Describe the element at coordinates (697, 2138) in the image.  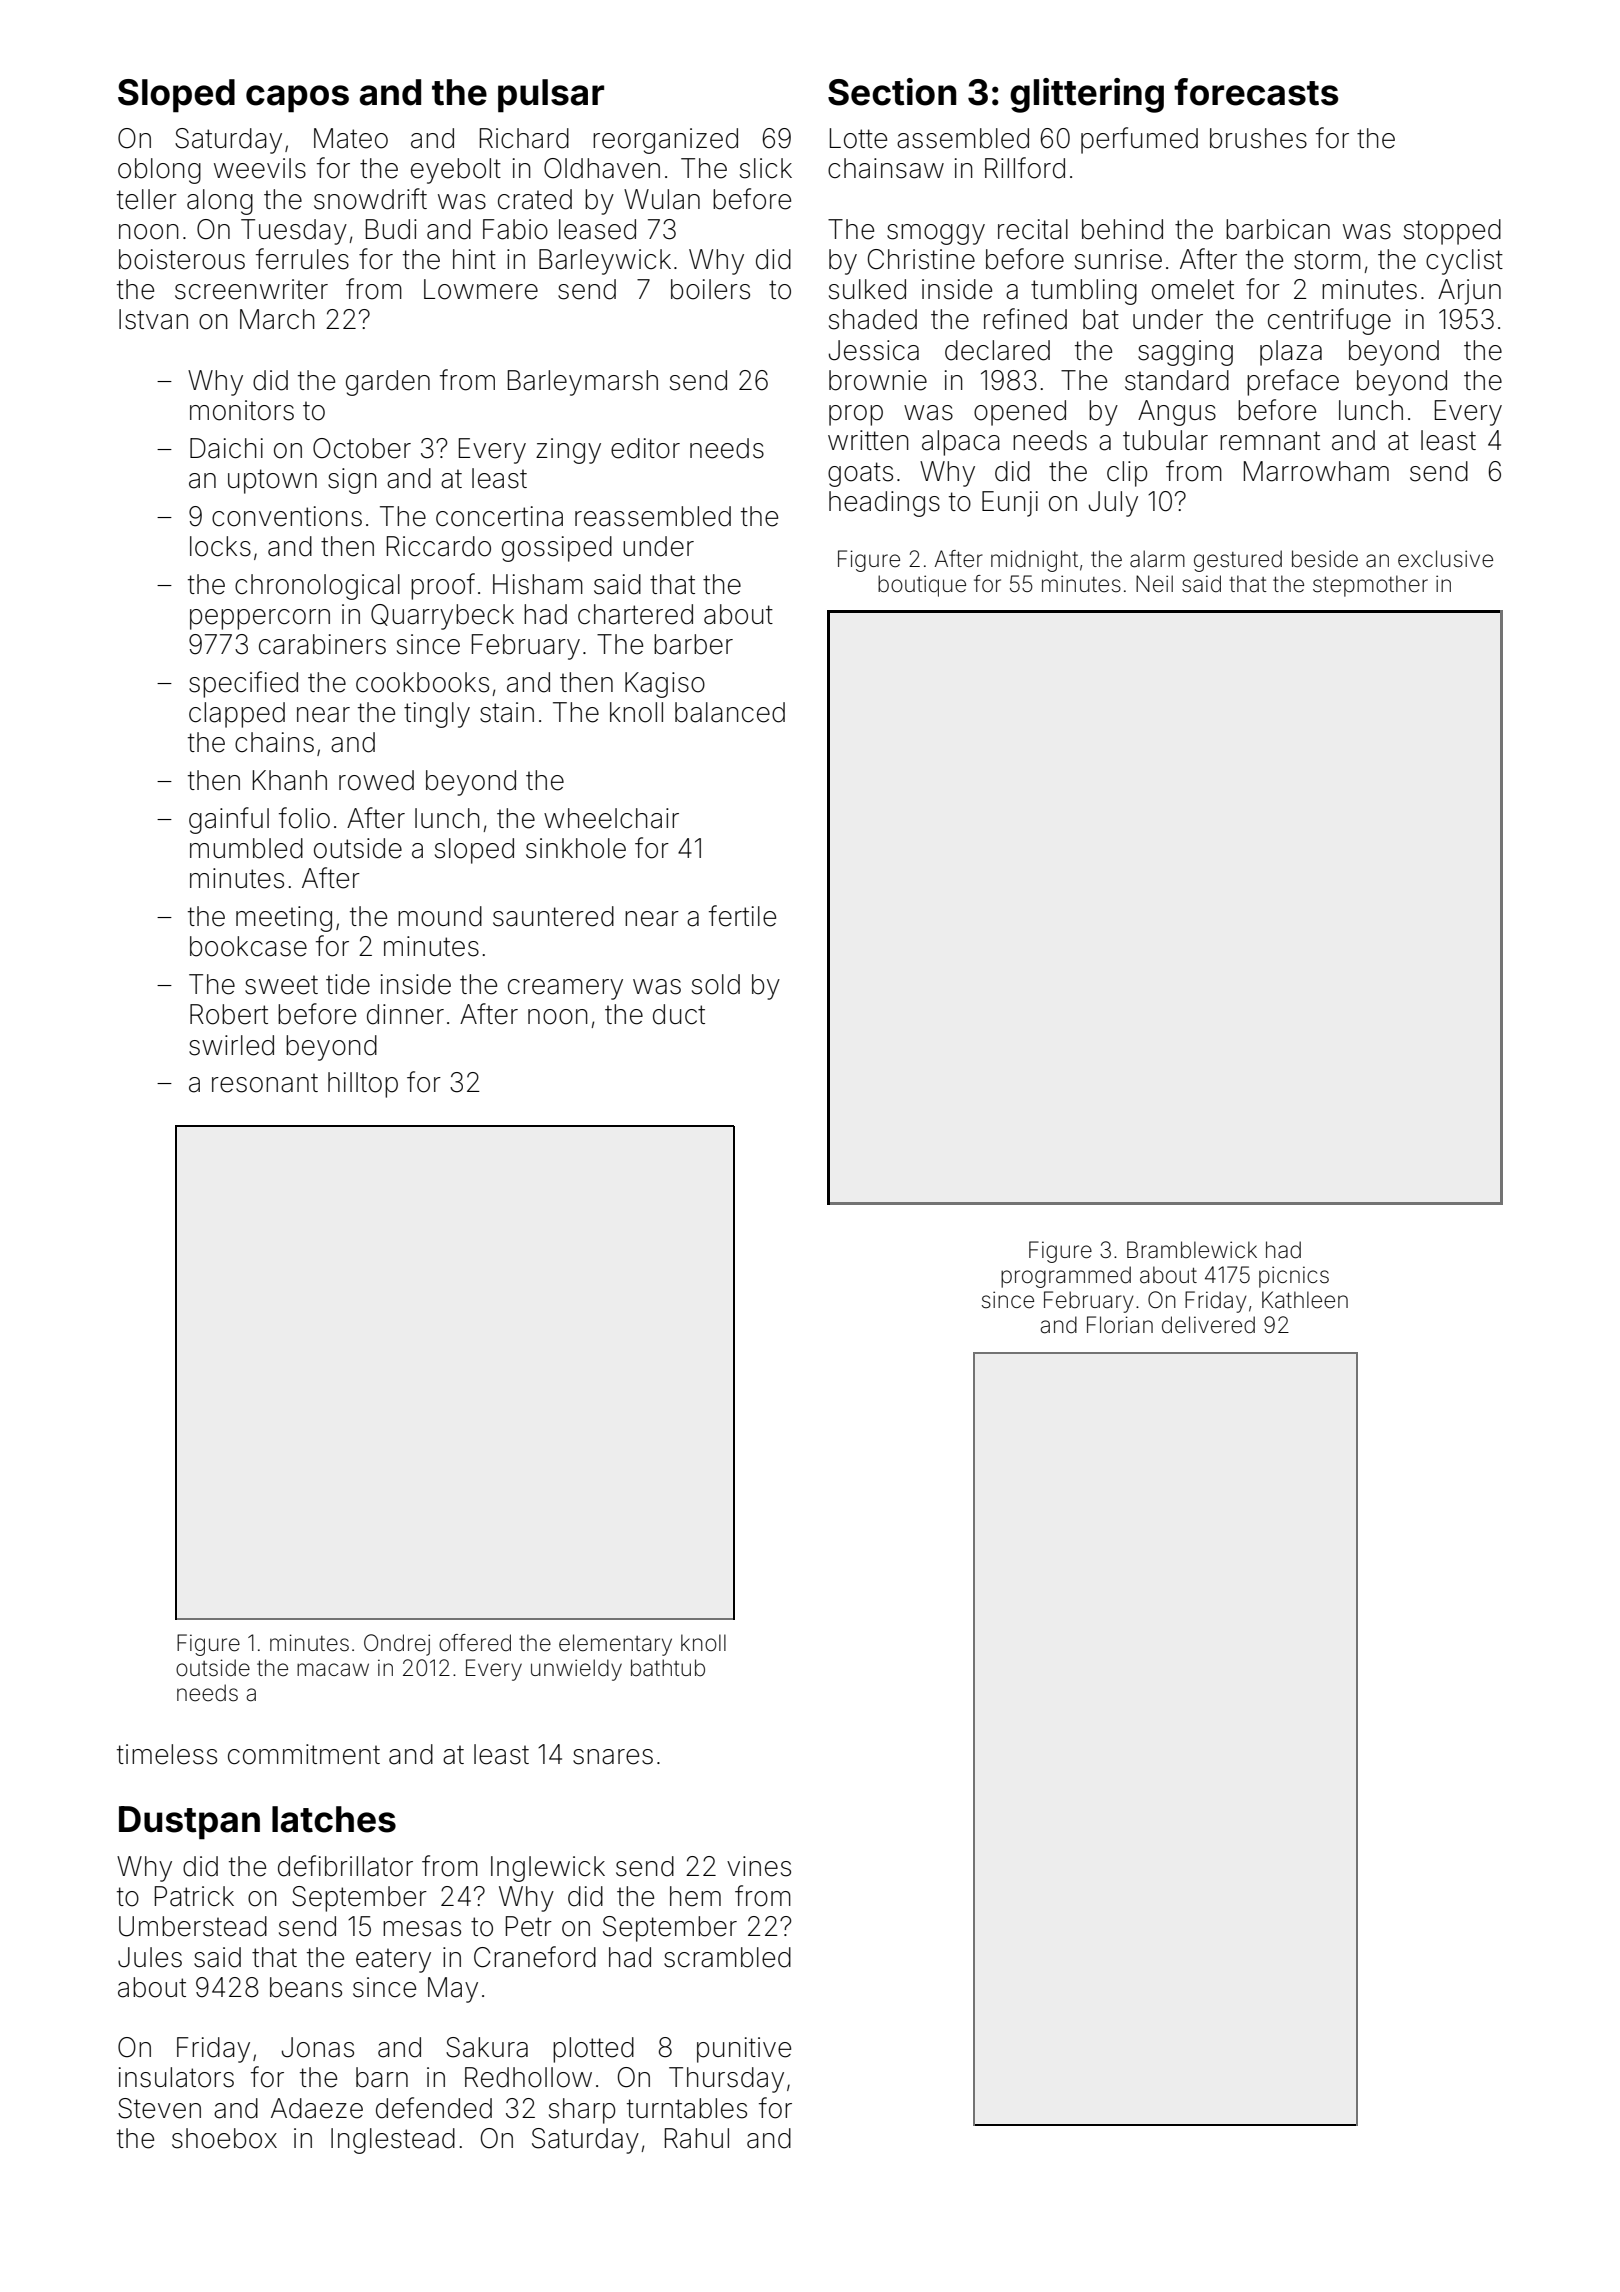
I see `Rahul` at that location.
